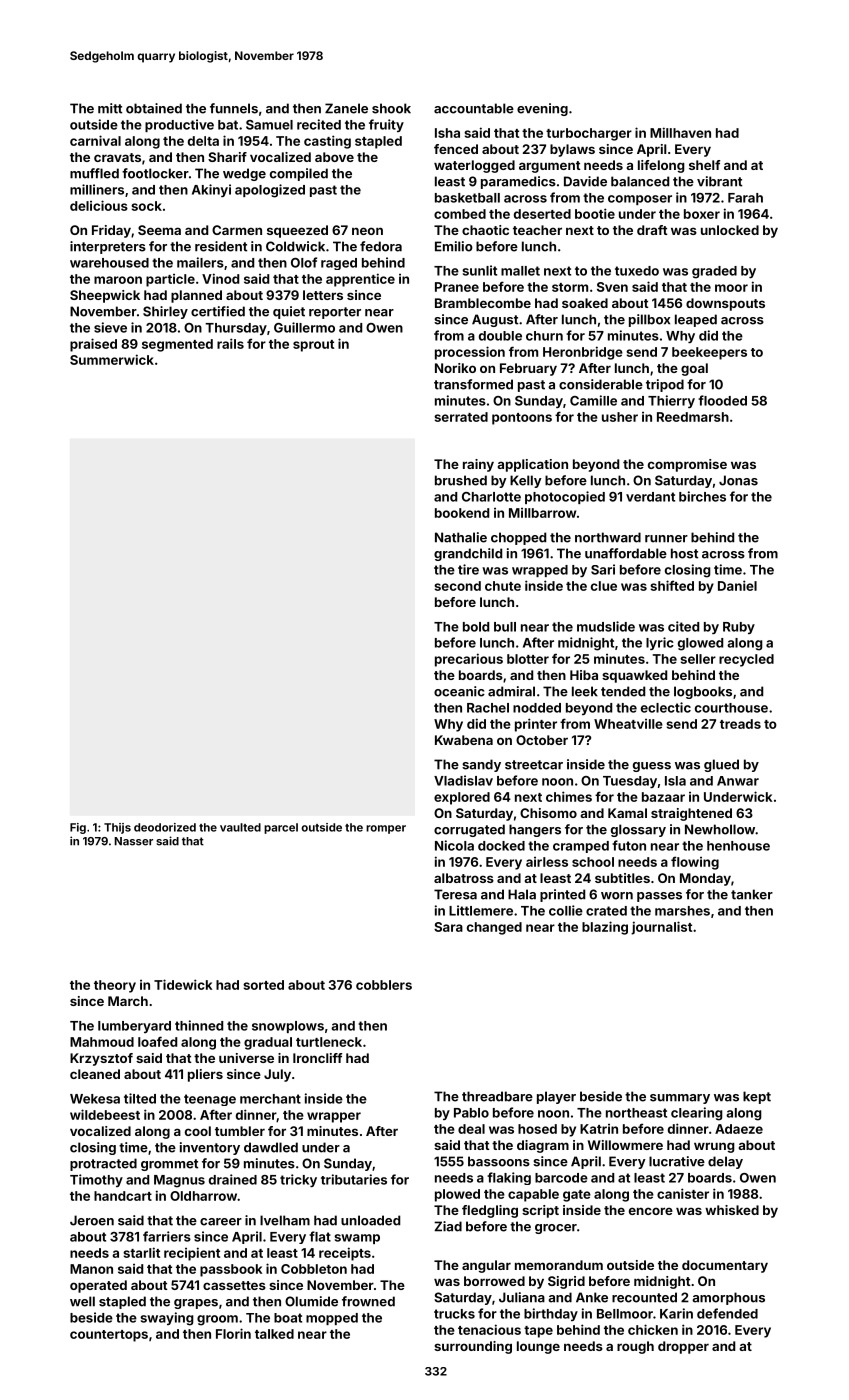  What do you see at coordinates (230, 343) in the screenshot?
I see `rails` at bounding box center [230, 343].
